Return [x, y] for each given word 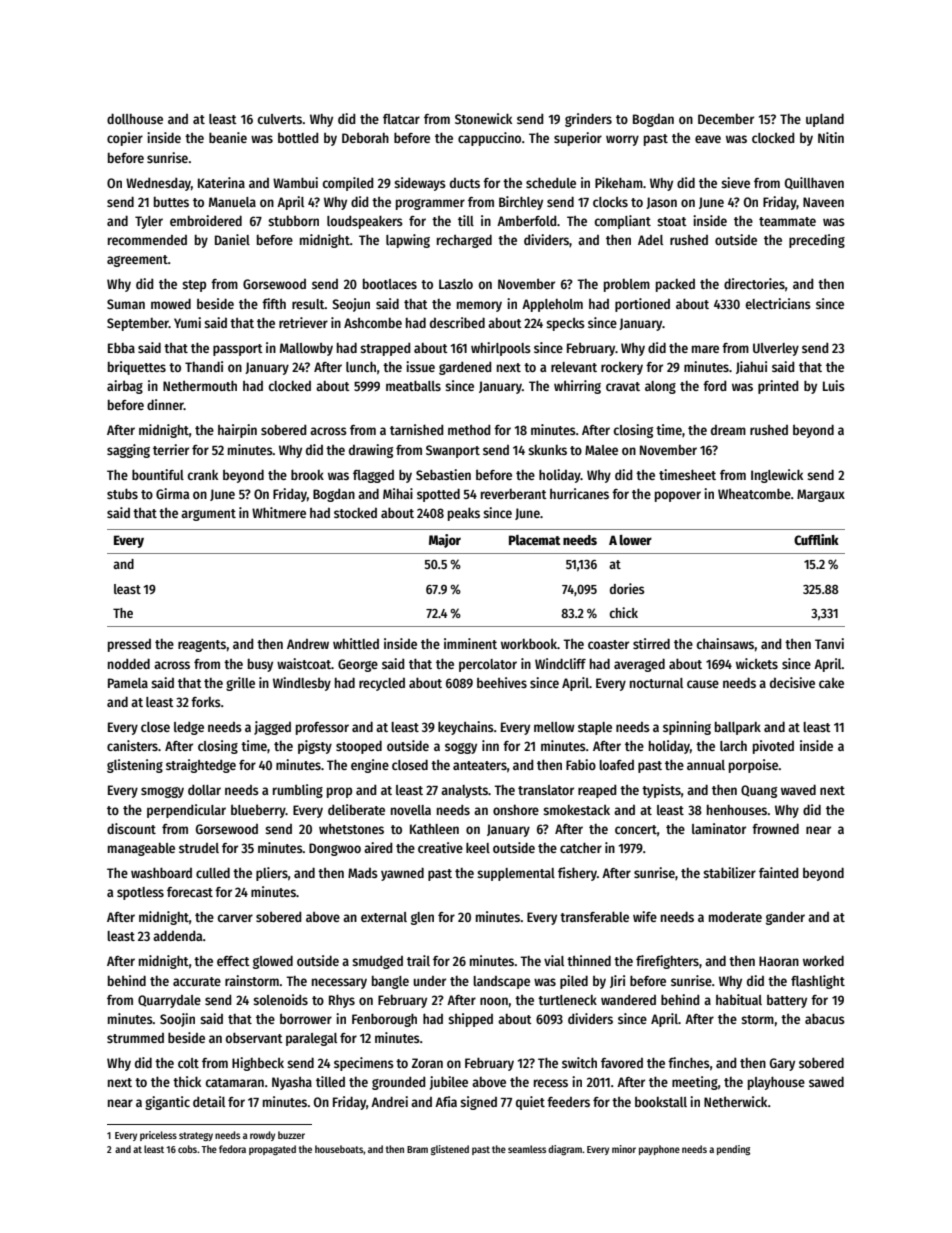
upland [825, 120]
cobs [187, 1149]
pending [733, 1150]
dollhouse [135, 118]
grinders [588, 120]
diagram [565, 1150]
